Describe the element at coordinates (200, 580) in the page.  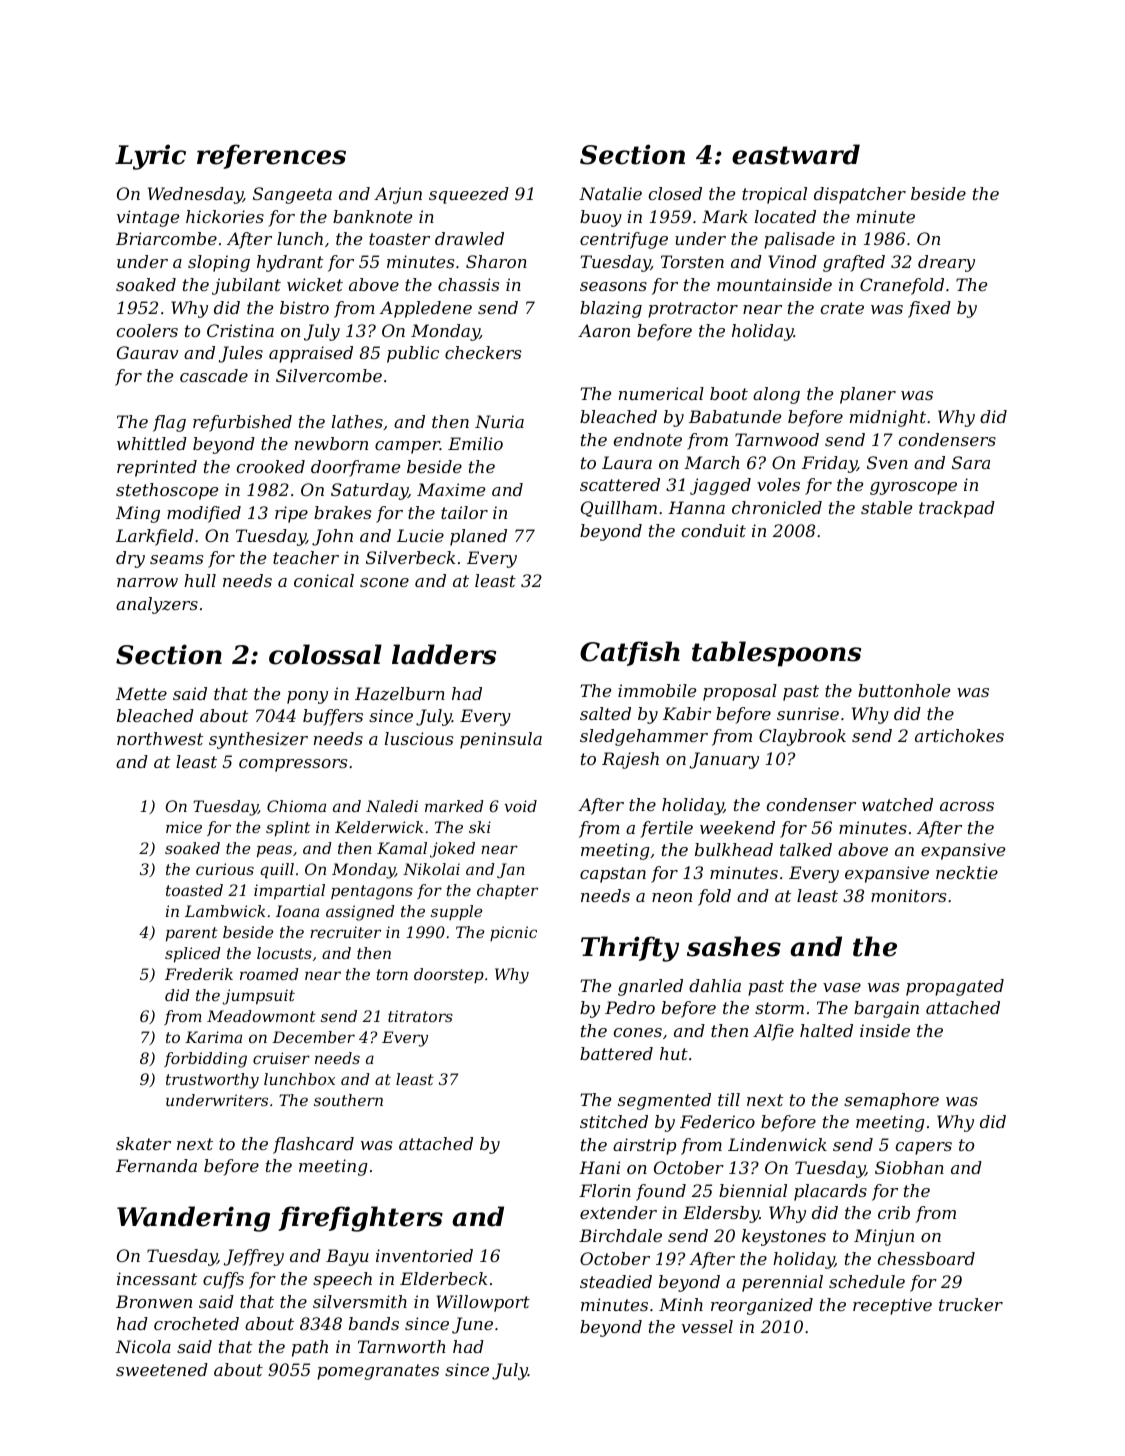
I see `hull` at that location.
